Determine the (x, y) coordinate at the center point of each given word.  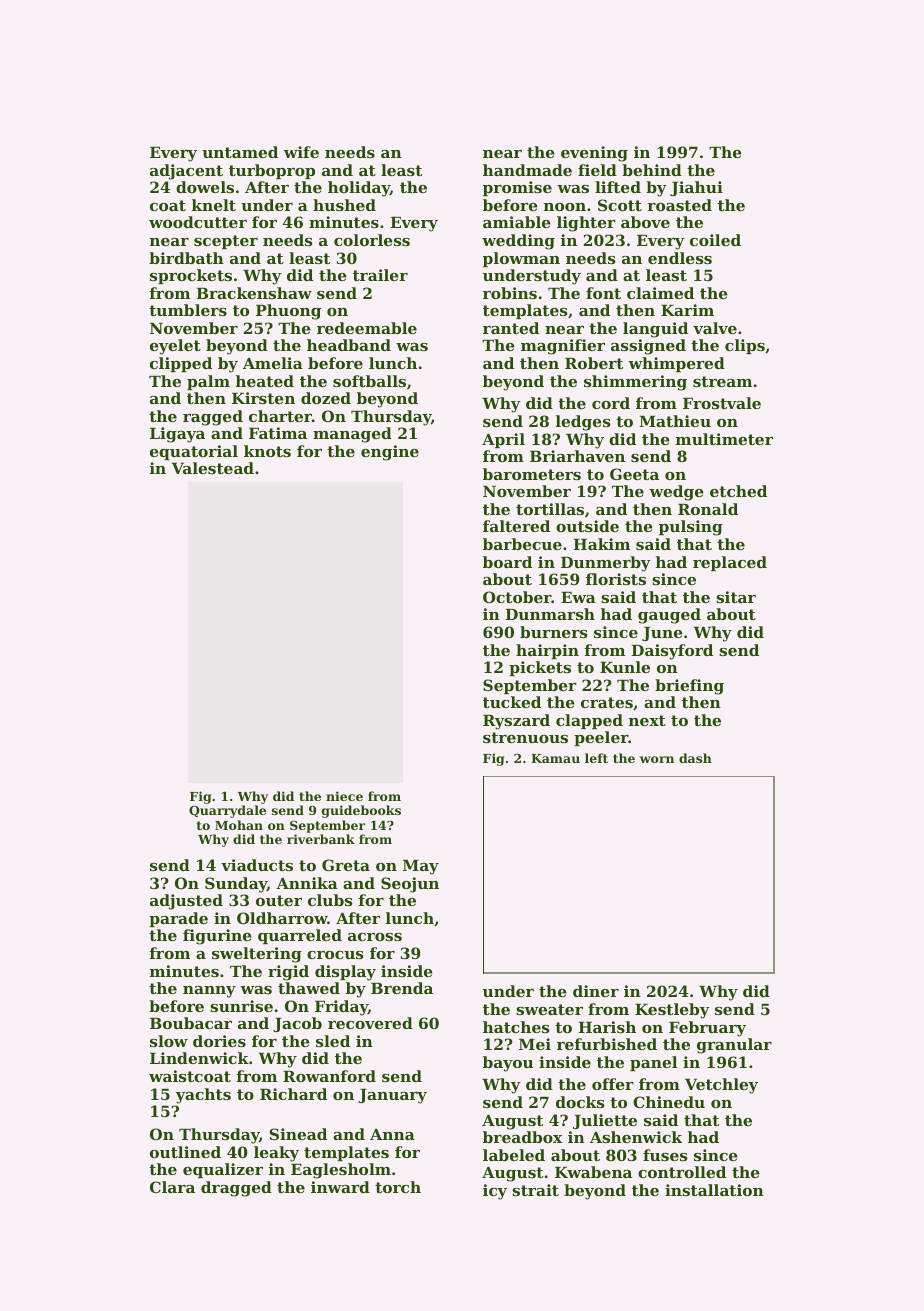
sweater (549, 1009)
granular (734, 1046)
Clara (172, 1187)
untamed (240, 152)
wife (301, 152)
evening (594, 154)
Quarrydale (227, 811)
